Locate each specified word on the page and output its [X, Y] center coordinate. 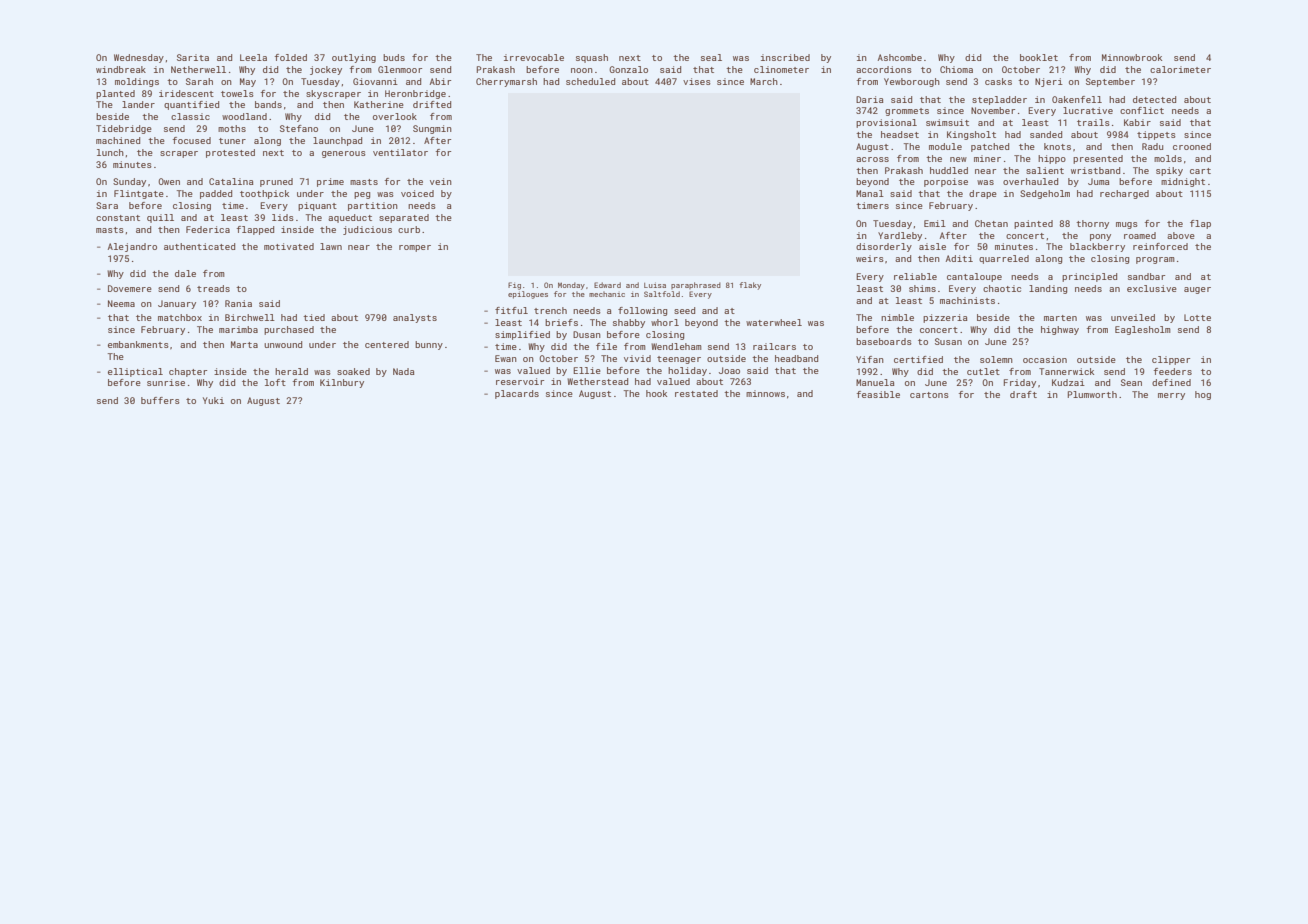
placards [517, 394]
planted [115, 94]
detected [1154, 99]
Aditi [959, 258]
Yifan [870, 359]
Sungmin [432, 129]
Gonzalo [628, 69]
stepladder [999, 100]
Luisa [655, 285]
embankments [138, 344]
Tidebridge [124, 129]
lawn [331, 246]
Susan [948, 341]
